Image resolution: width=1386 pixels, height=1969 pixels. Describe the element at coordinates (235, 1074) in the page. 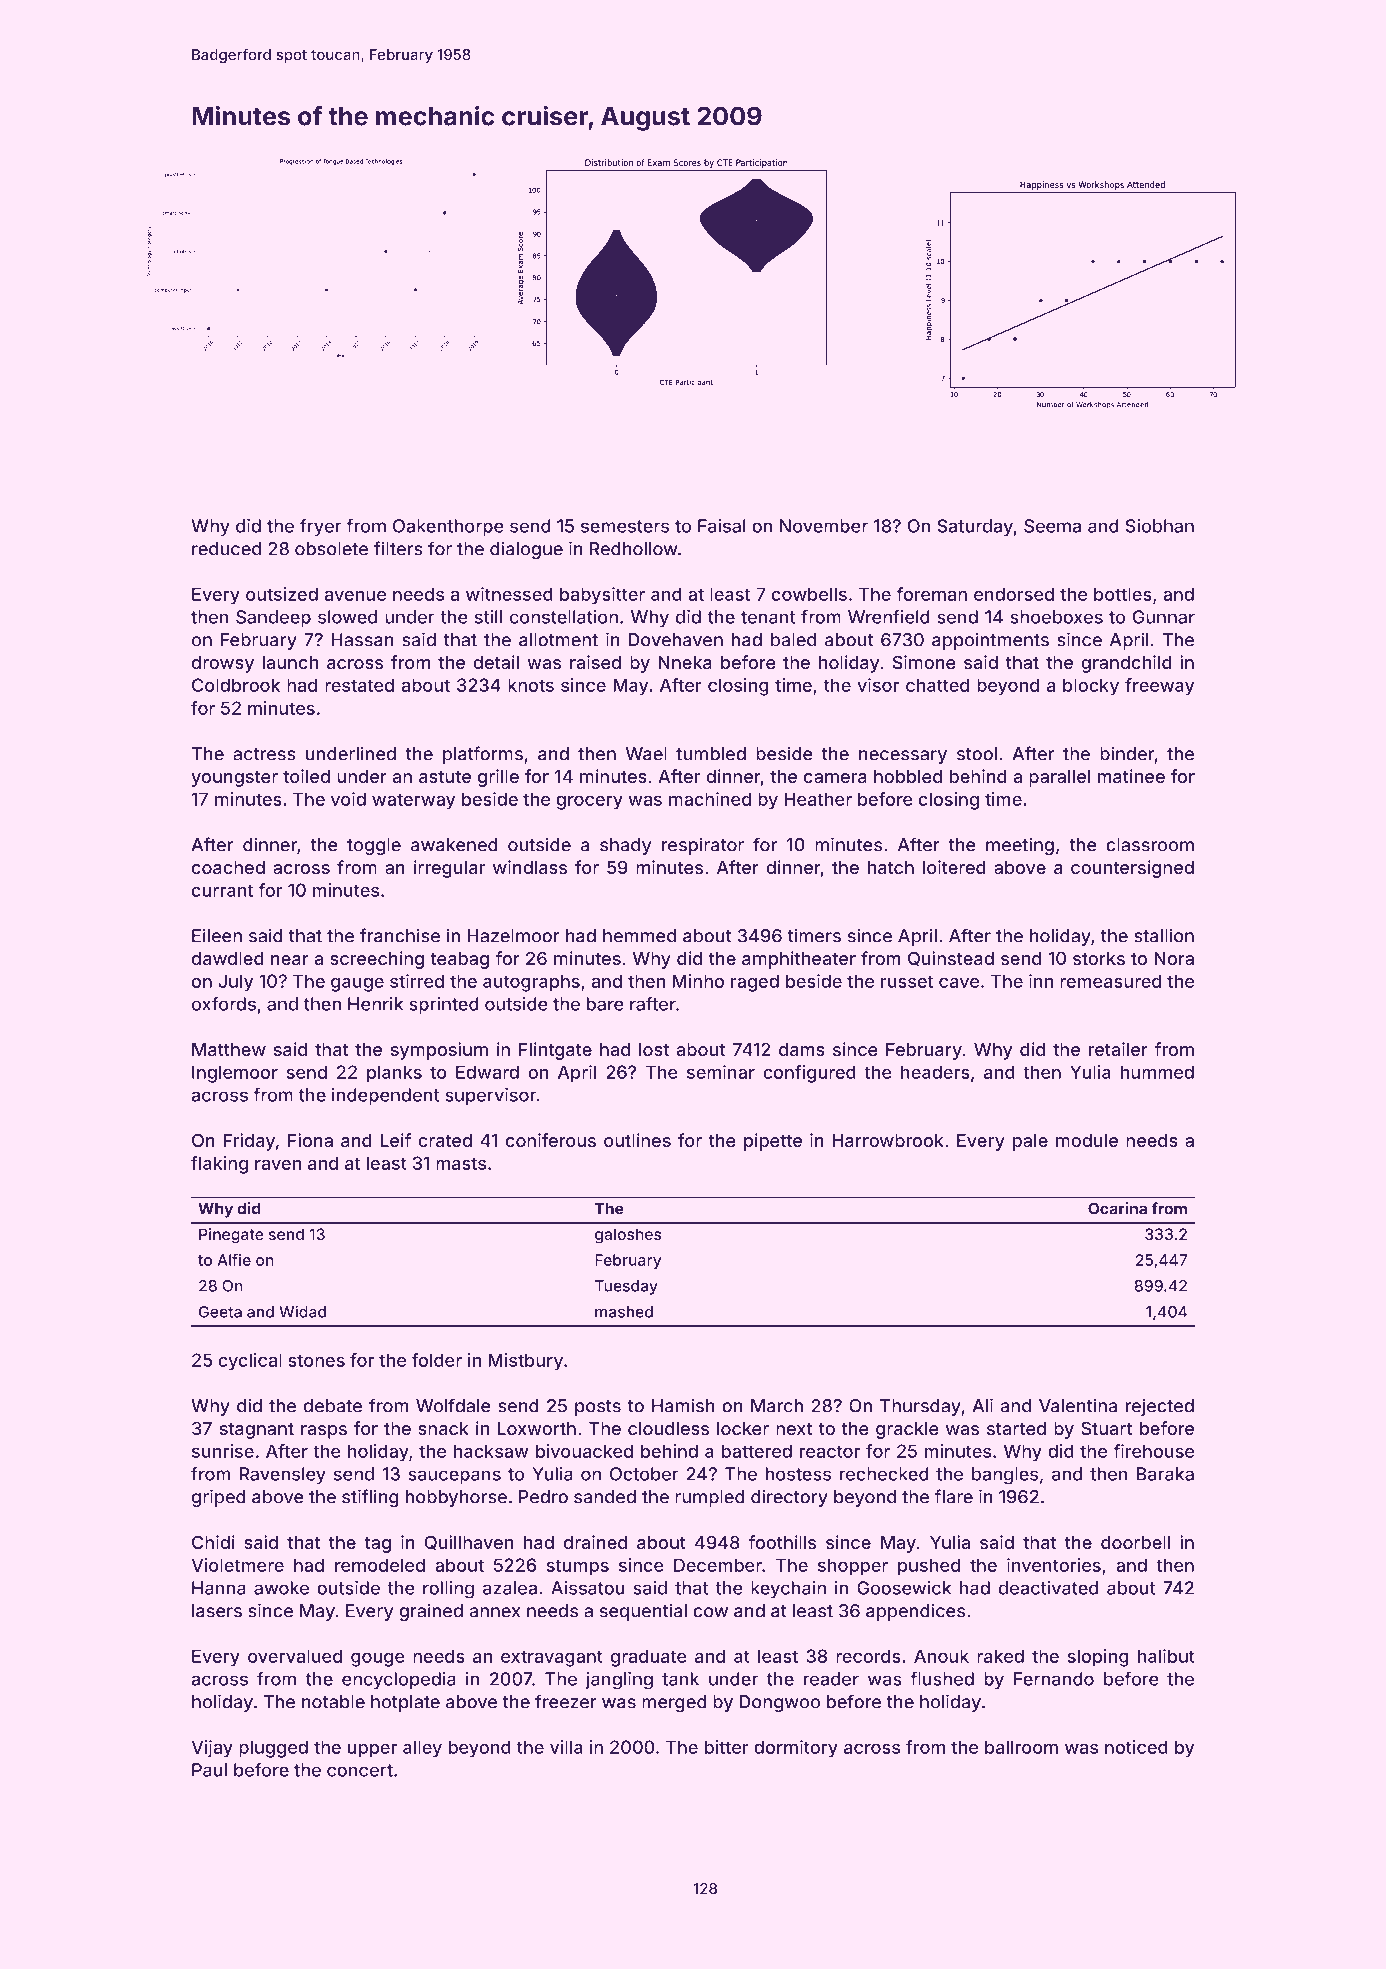

I see `Inglemoor` at that location.
